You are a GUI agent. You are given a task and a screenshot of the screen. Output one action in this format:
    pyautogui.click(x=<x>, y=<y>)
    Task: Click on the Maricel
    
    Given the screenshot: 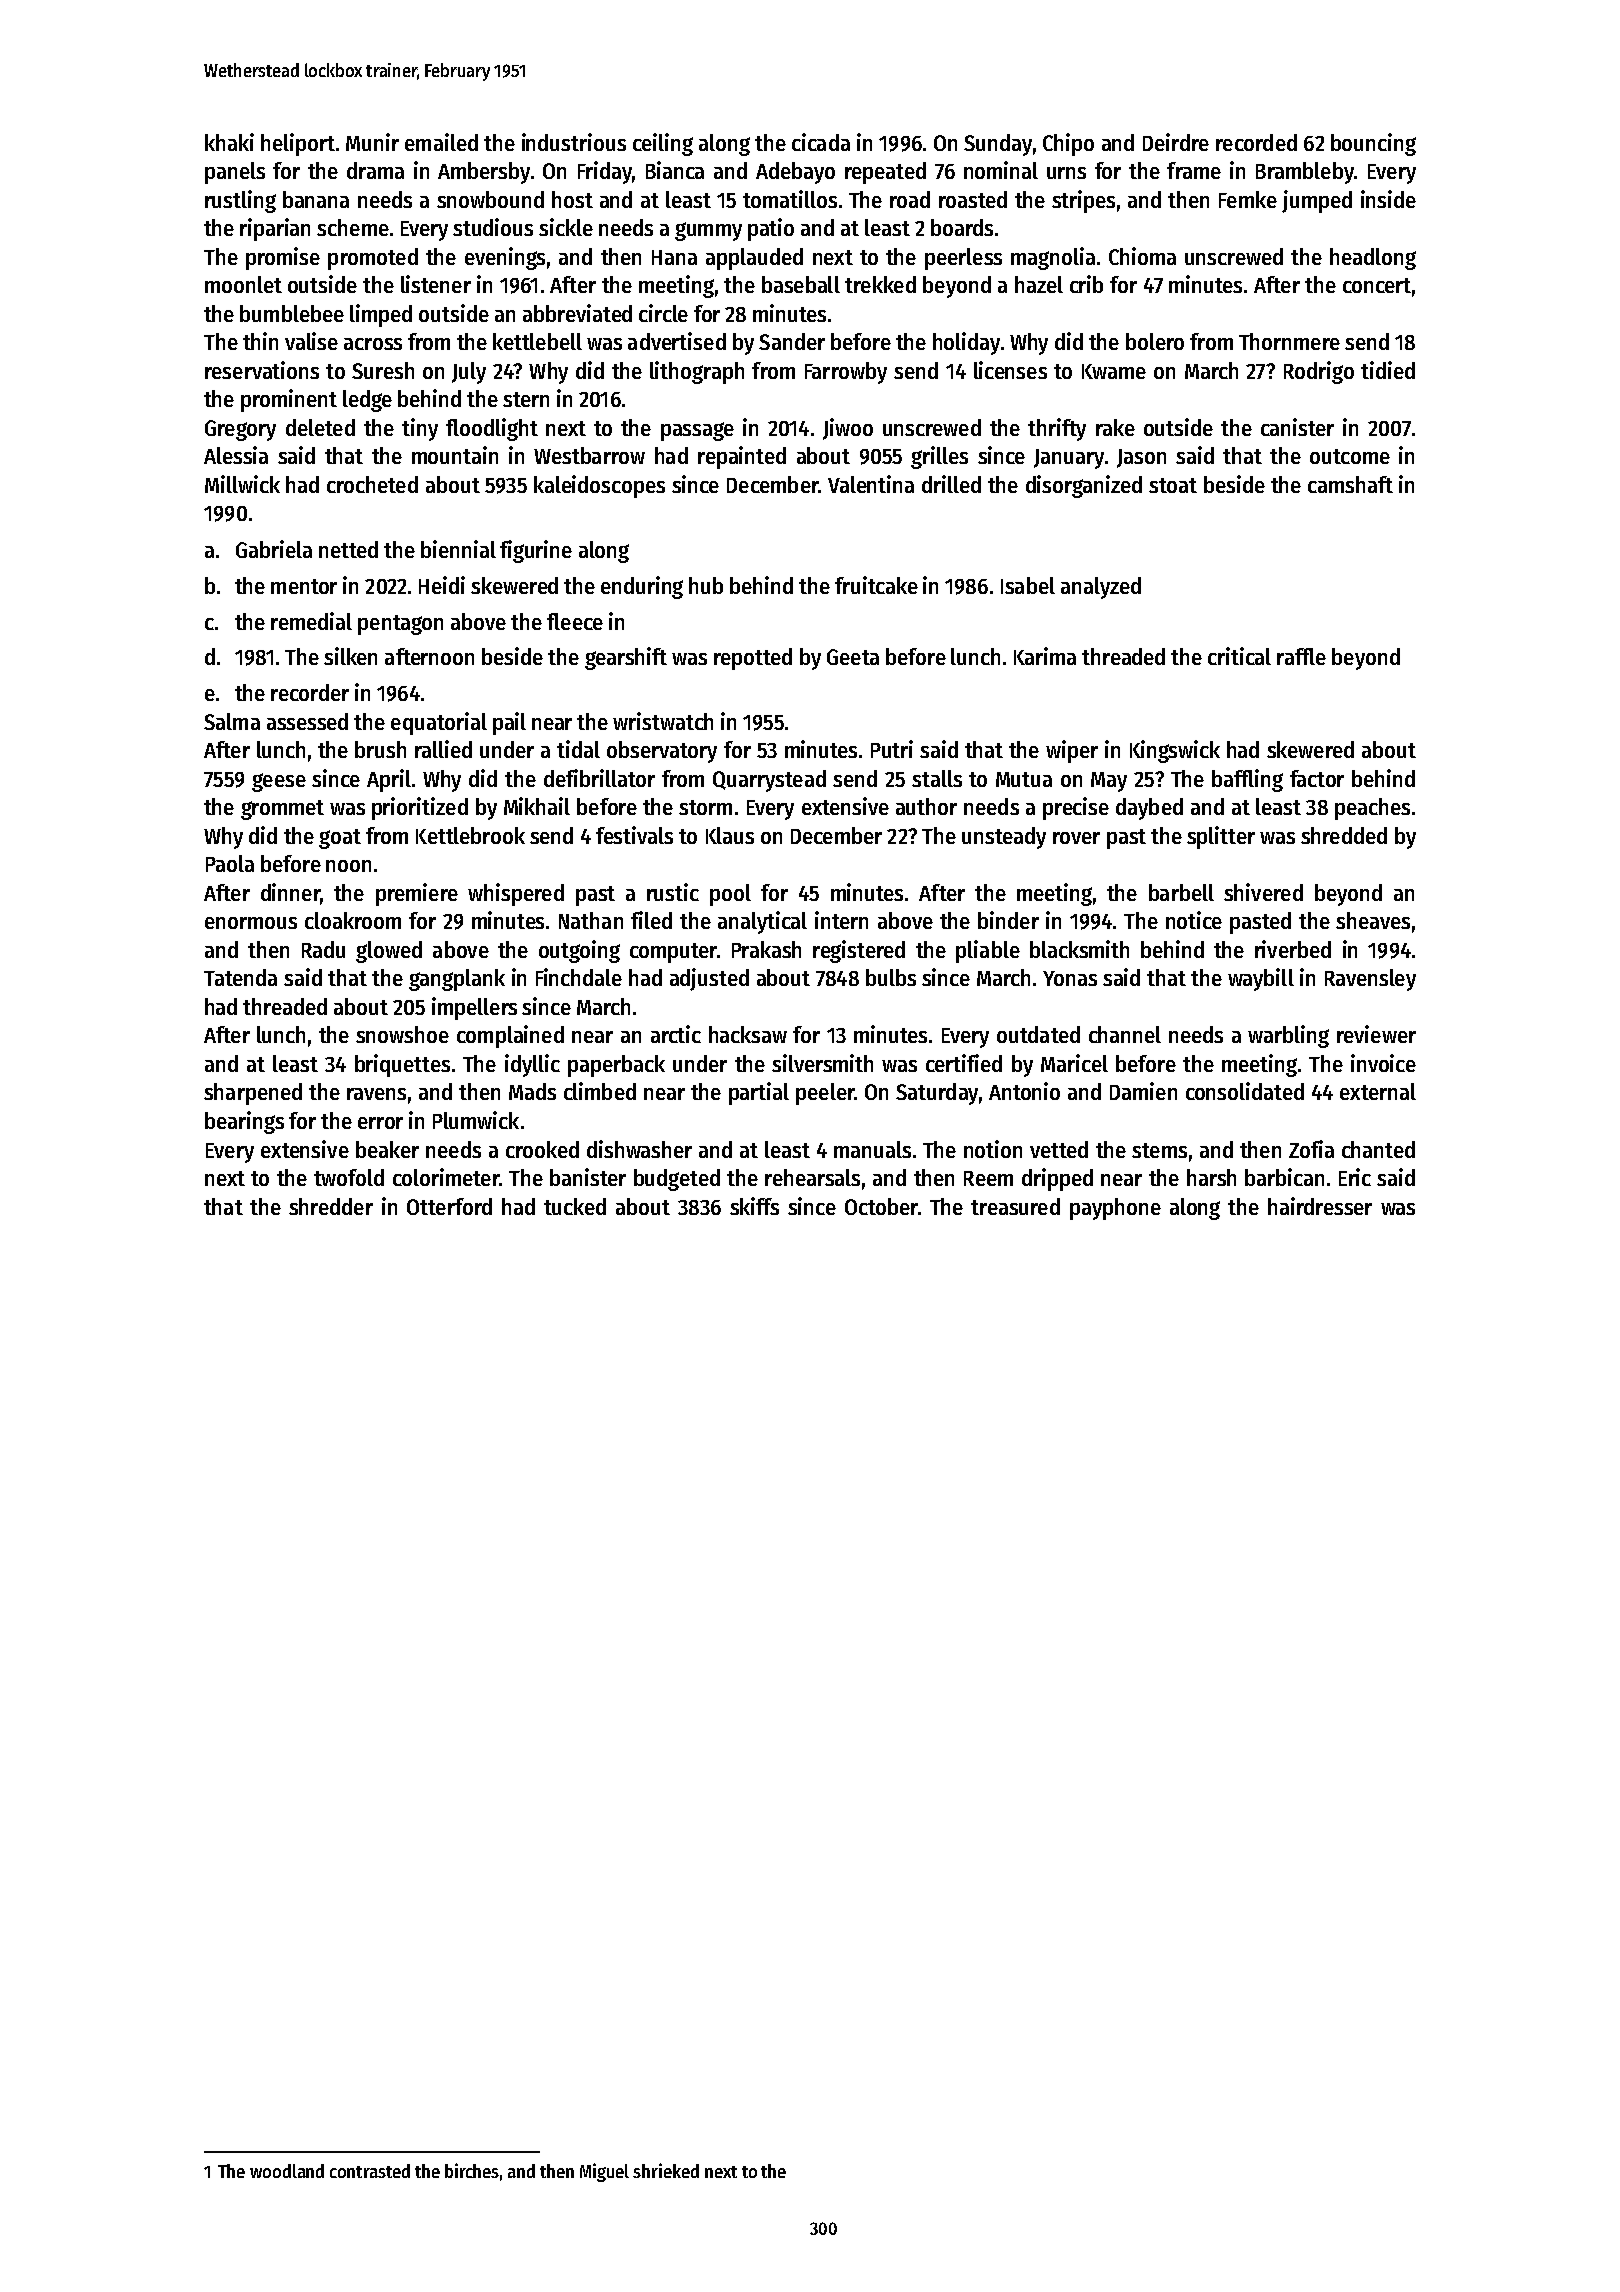 What is the action you would take?
    pyautogui.click(x=1074, y=1063)
